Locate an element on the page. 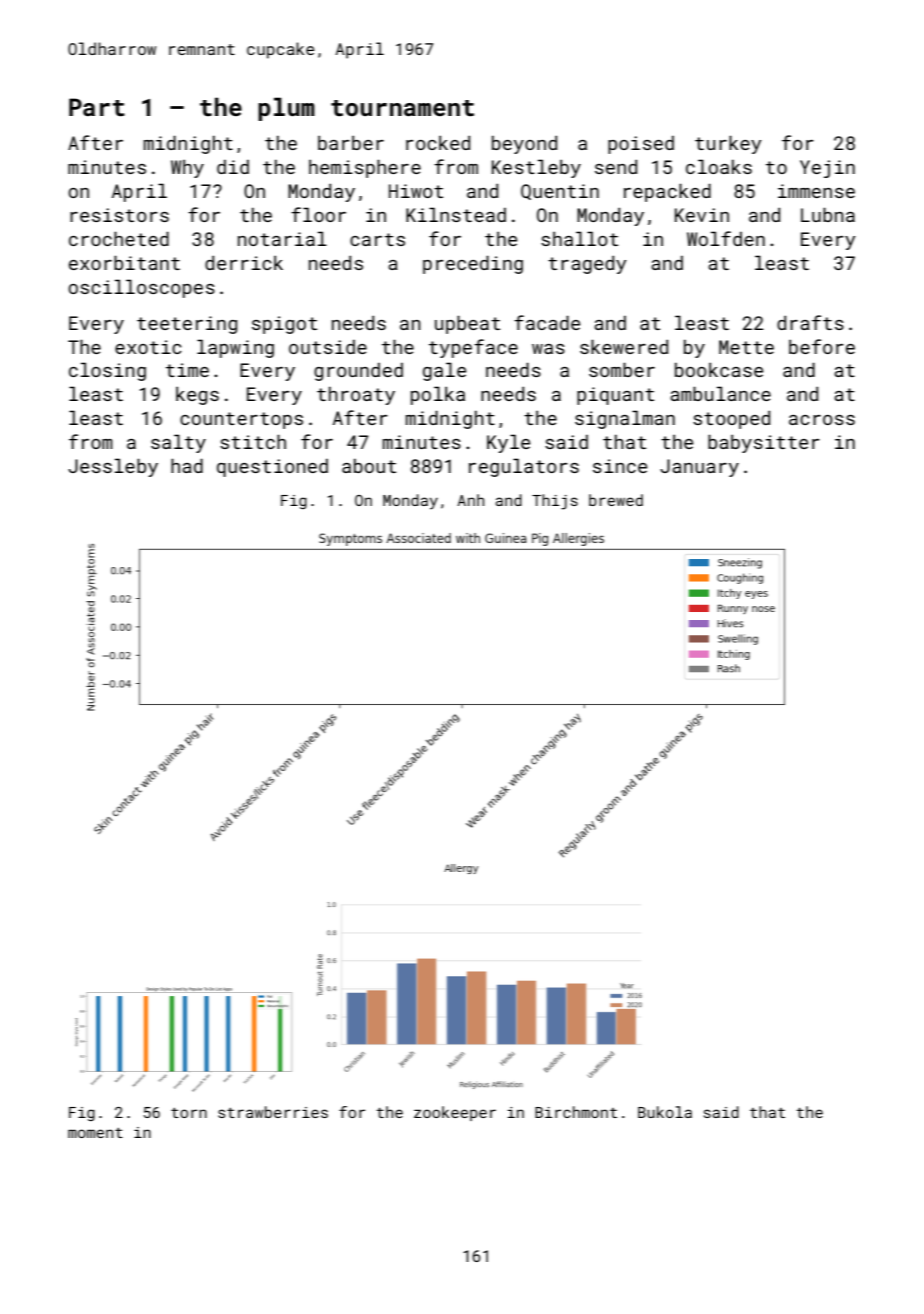 The height and width of the document is (1314, 924). facade is located at coordinates (547, 322).
